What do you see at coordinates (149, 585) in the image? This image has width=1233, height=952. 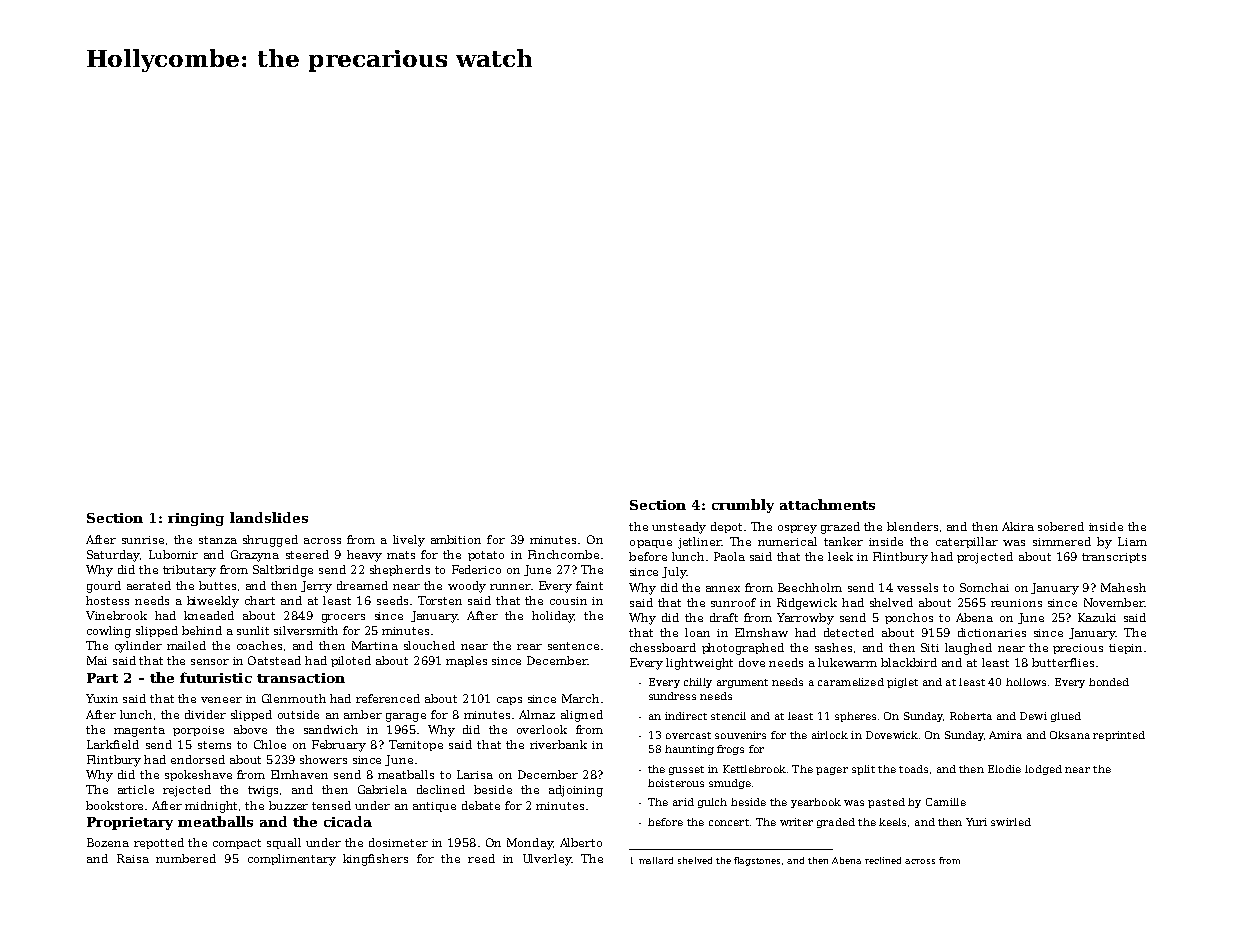 I see `aerated` at bounding box center [149, 585].
